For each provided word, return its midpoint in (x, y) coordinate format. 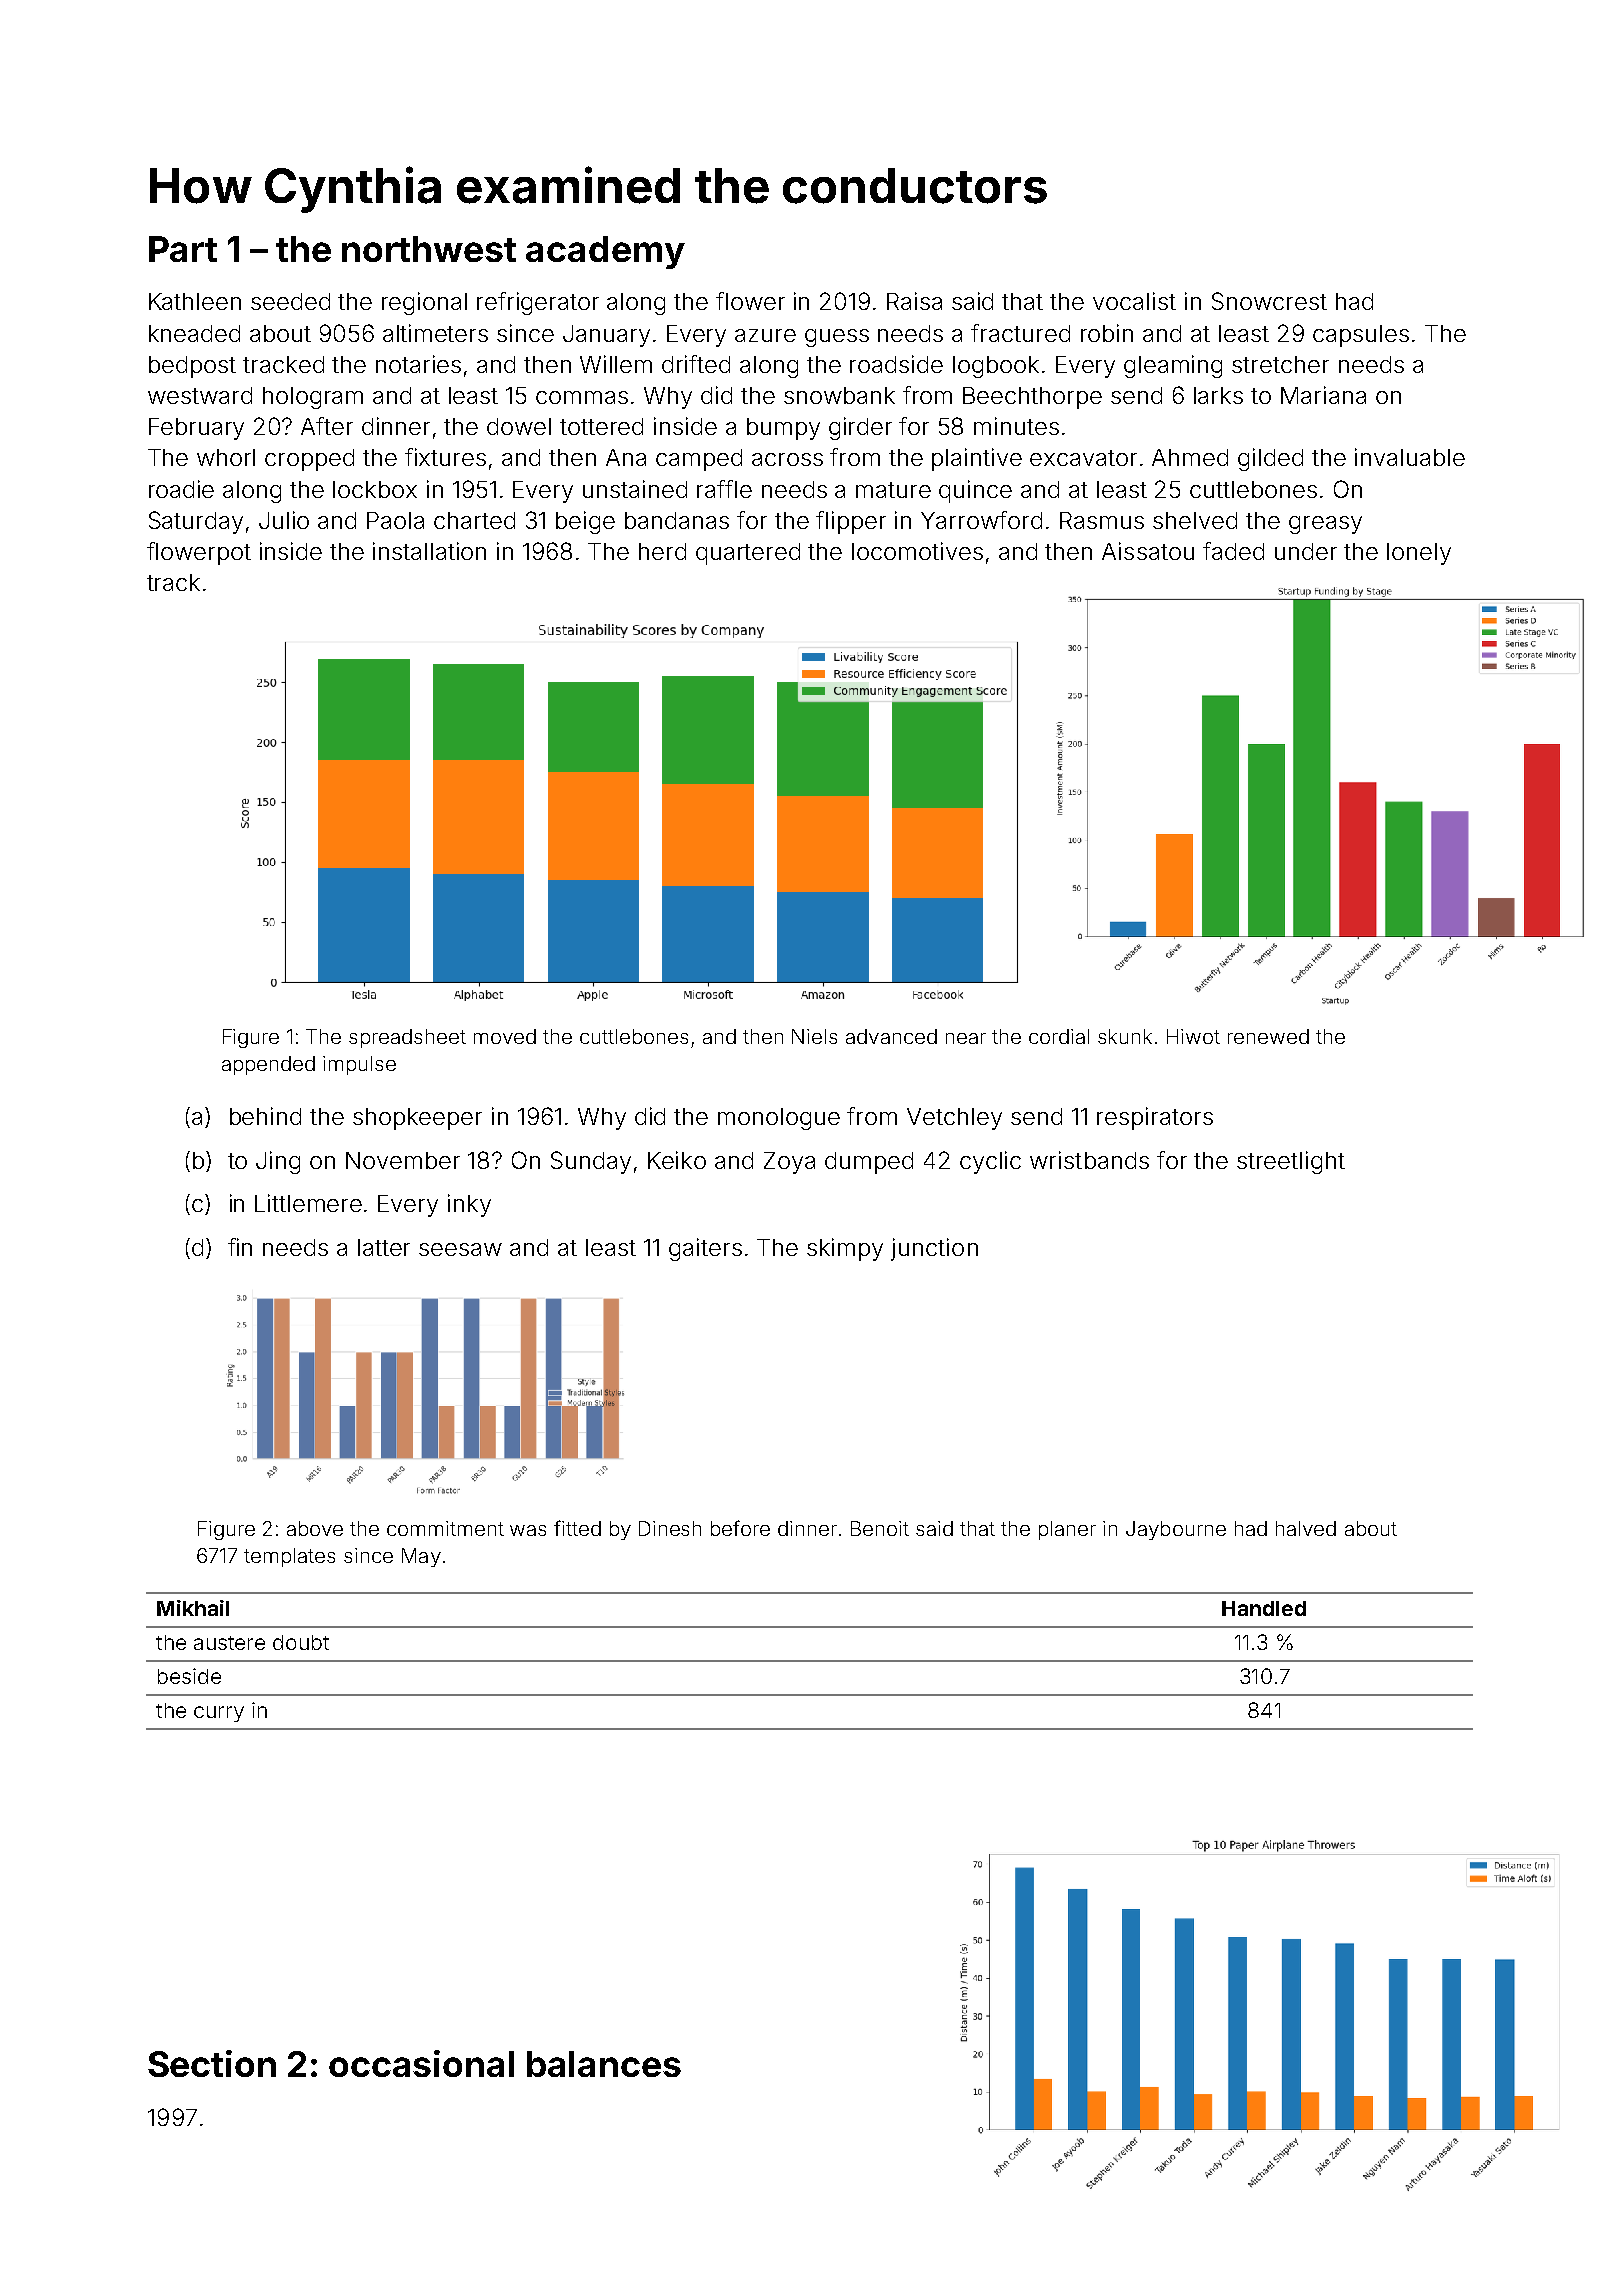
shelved (1195, 520)
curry (219, 1714)
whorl (226, 457)
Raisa (914, 301)
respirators (1155, 1118)
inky (469, 1205)
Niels (814, 1036)
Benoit (880, 1528)
